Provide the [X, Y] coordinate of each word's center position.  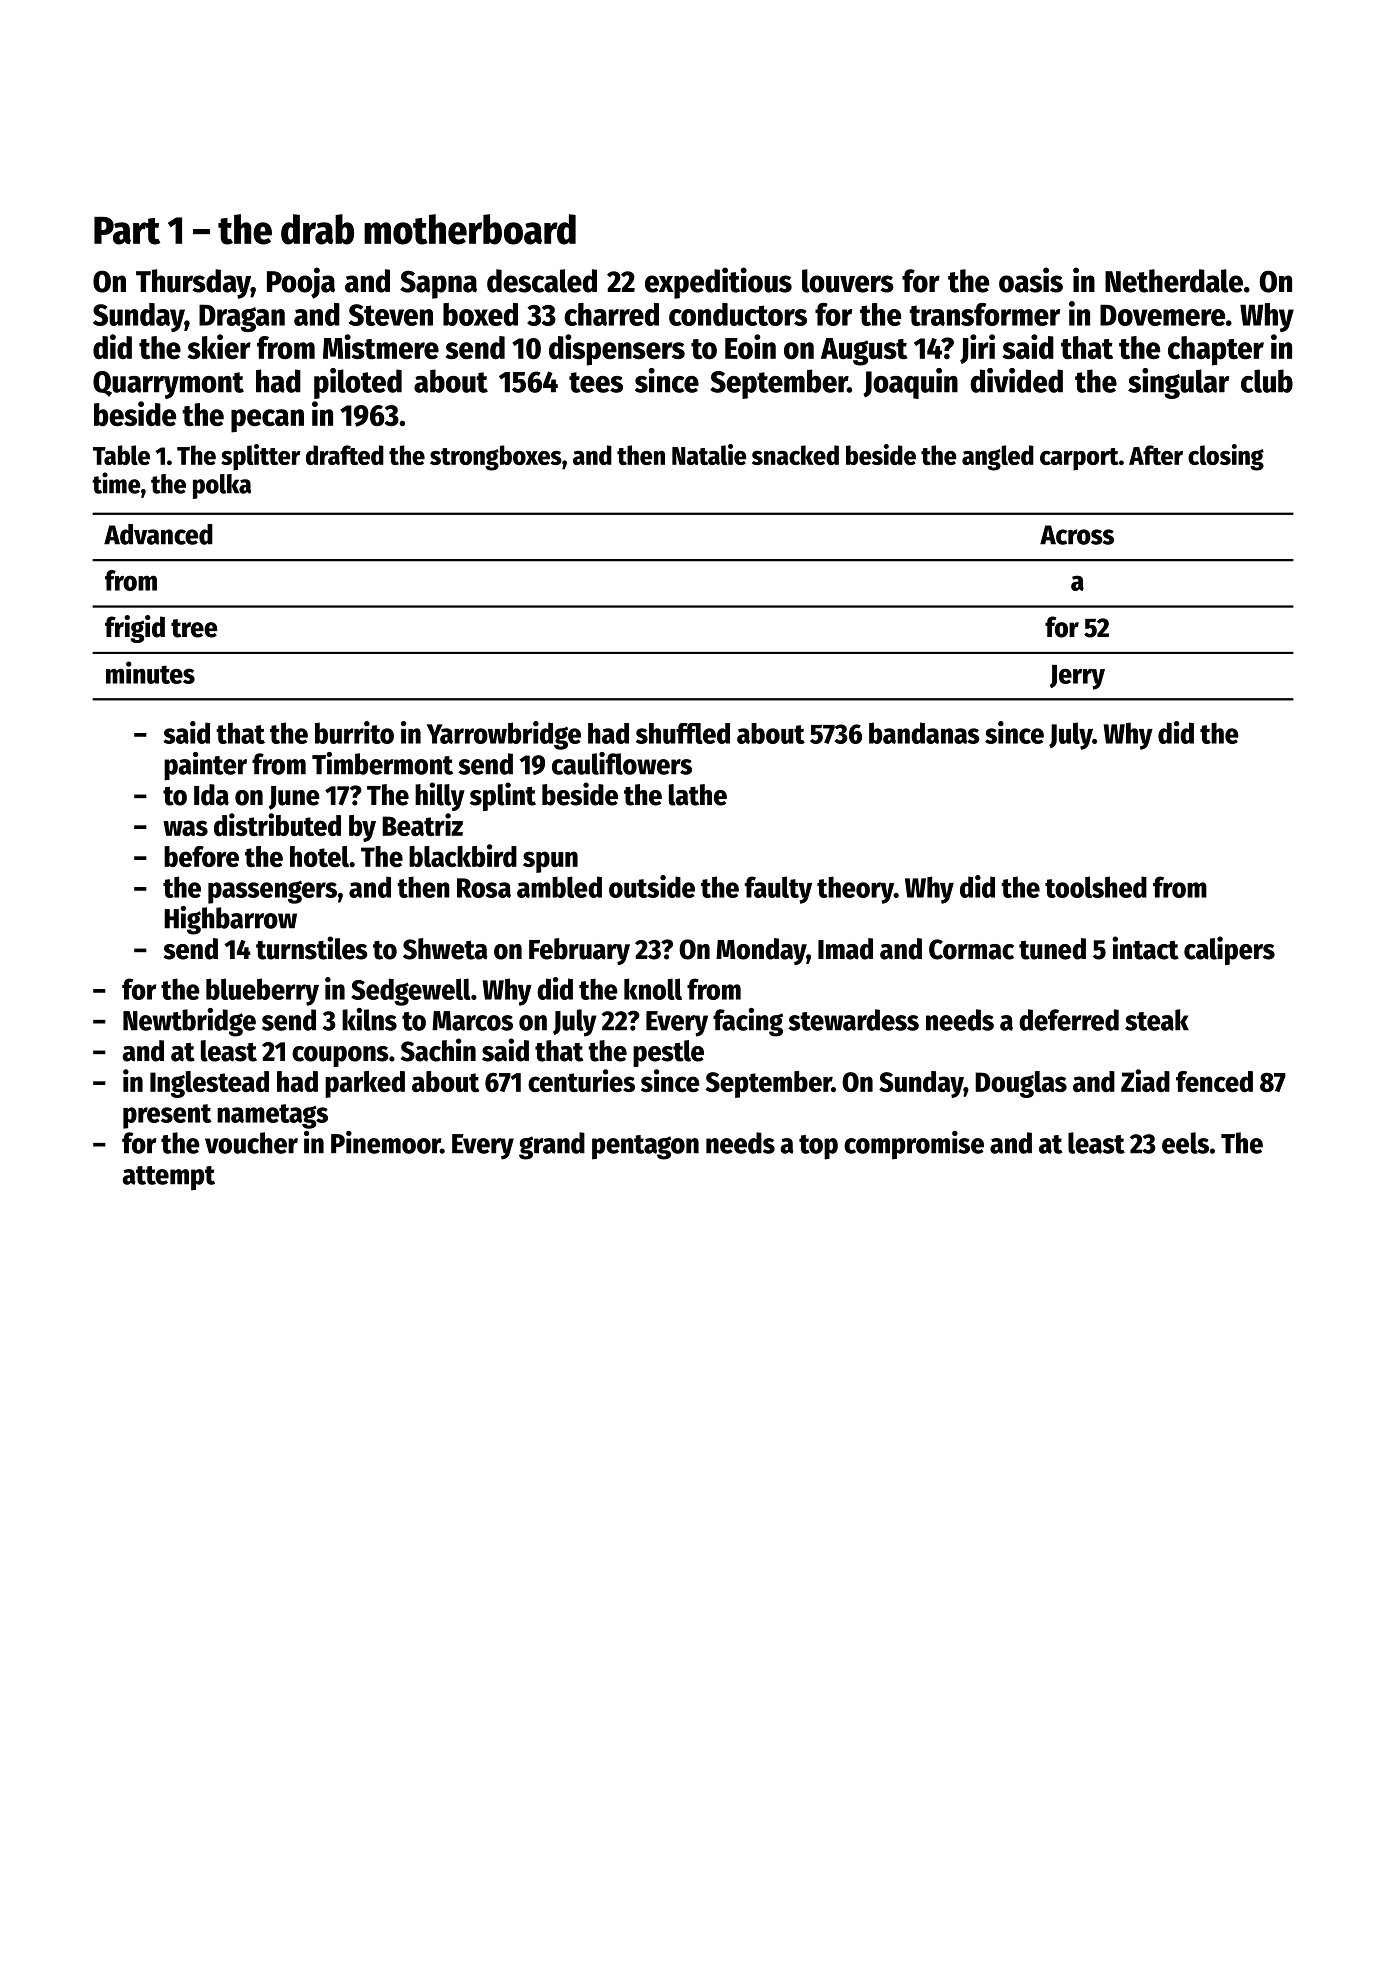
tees [596, 382]
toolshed [1096, 887]
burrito [354, 732]
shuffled [683, 733]
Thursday [193, 284]
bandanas [924, 733]
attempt [168, 1178]
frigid [135, 629]
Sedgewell [411, 992]
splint [503, 796]
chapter [1216, 351]
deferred [1069, 1020]
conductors [738, 314]
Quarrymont [168, 385]
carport [1079, 459]
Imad [845, 949]
